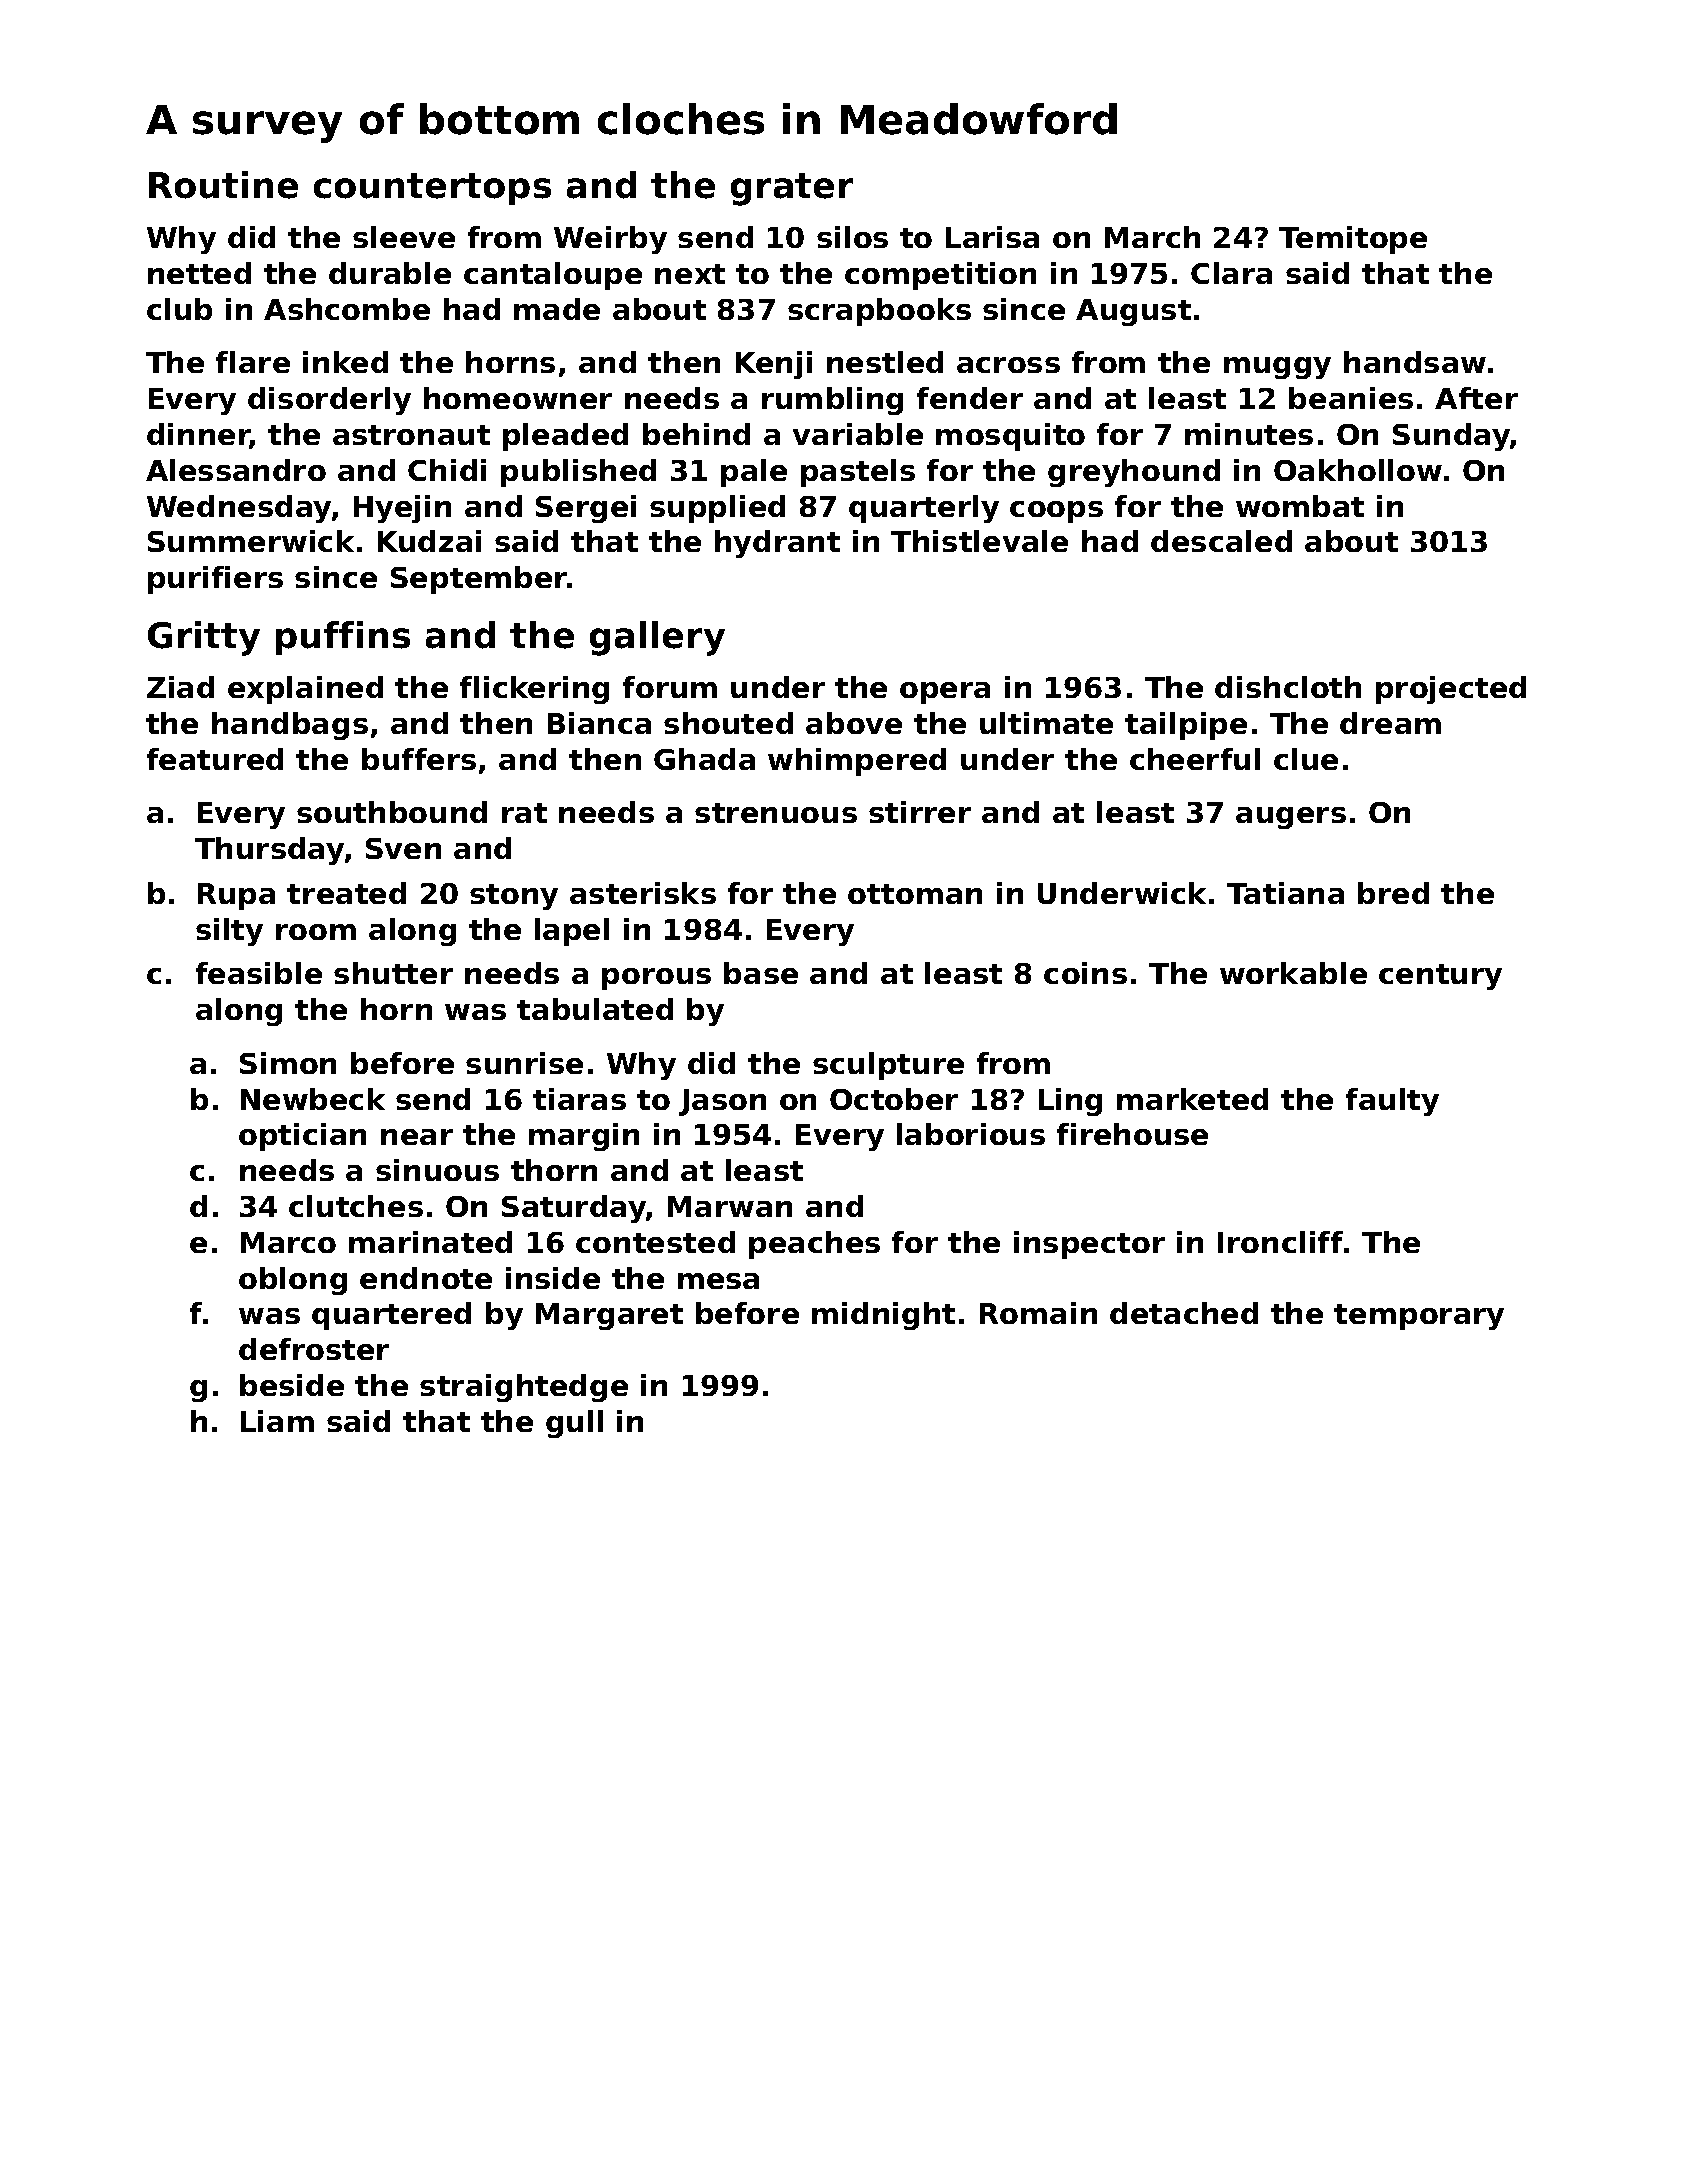 This document has width=1683, height=2178. I want to click on feasible, so click(259, 973).
